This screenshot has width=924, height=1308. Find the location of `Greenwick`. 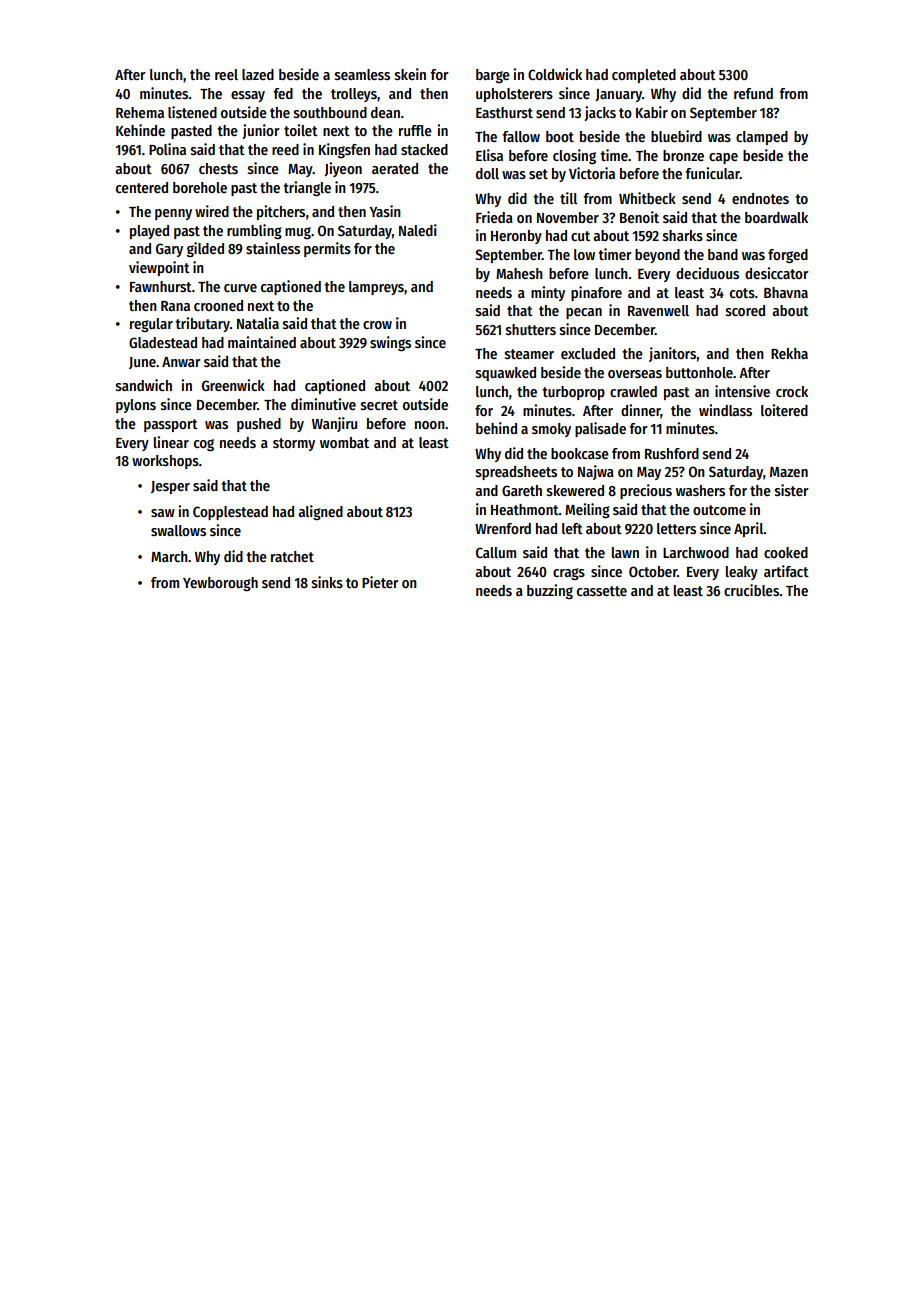

Greenwick is located at coordinates (233, 385).
